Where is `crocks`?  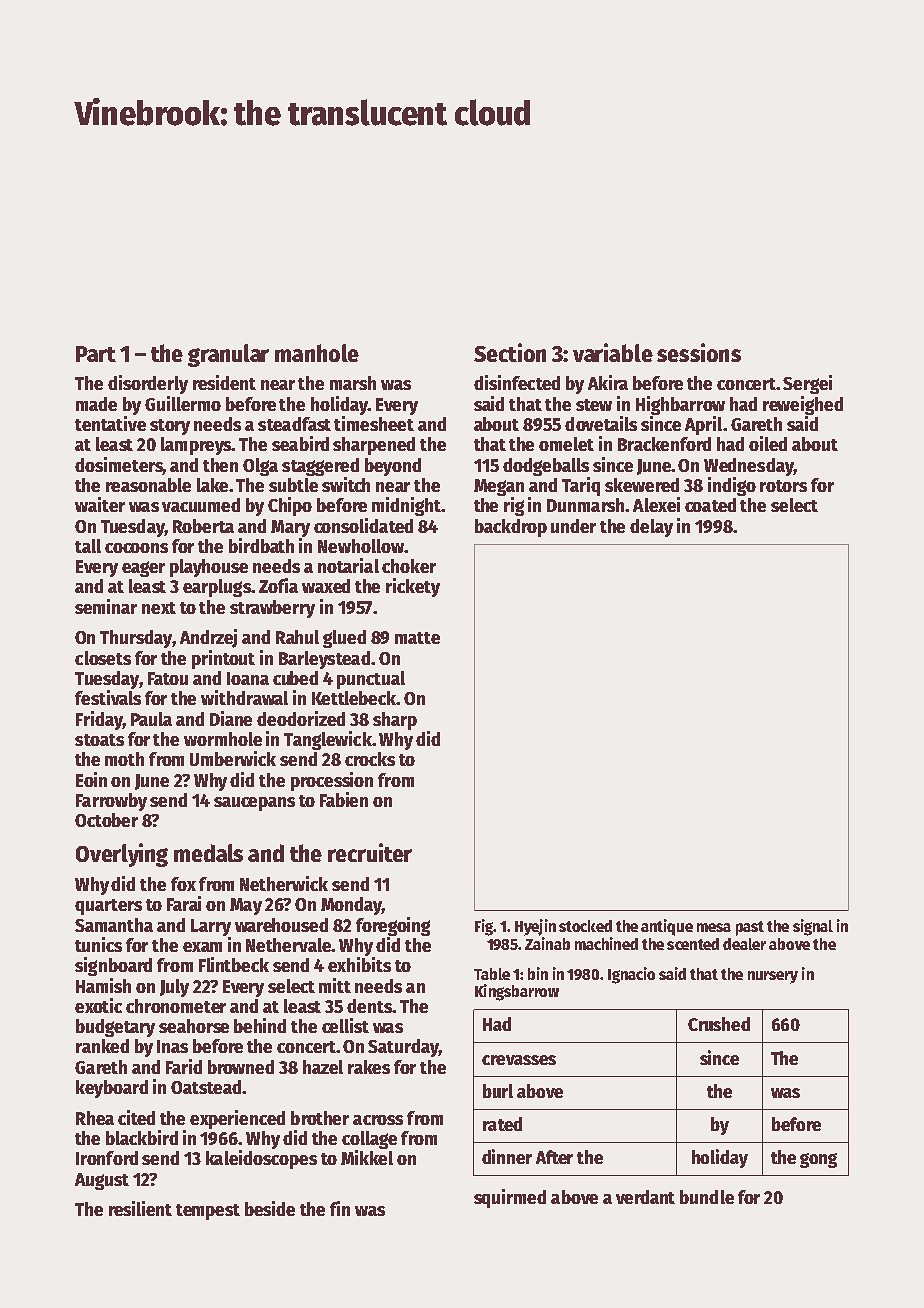 crocks is located at coordinates (370, 759).
